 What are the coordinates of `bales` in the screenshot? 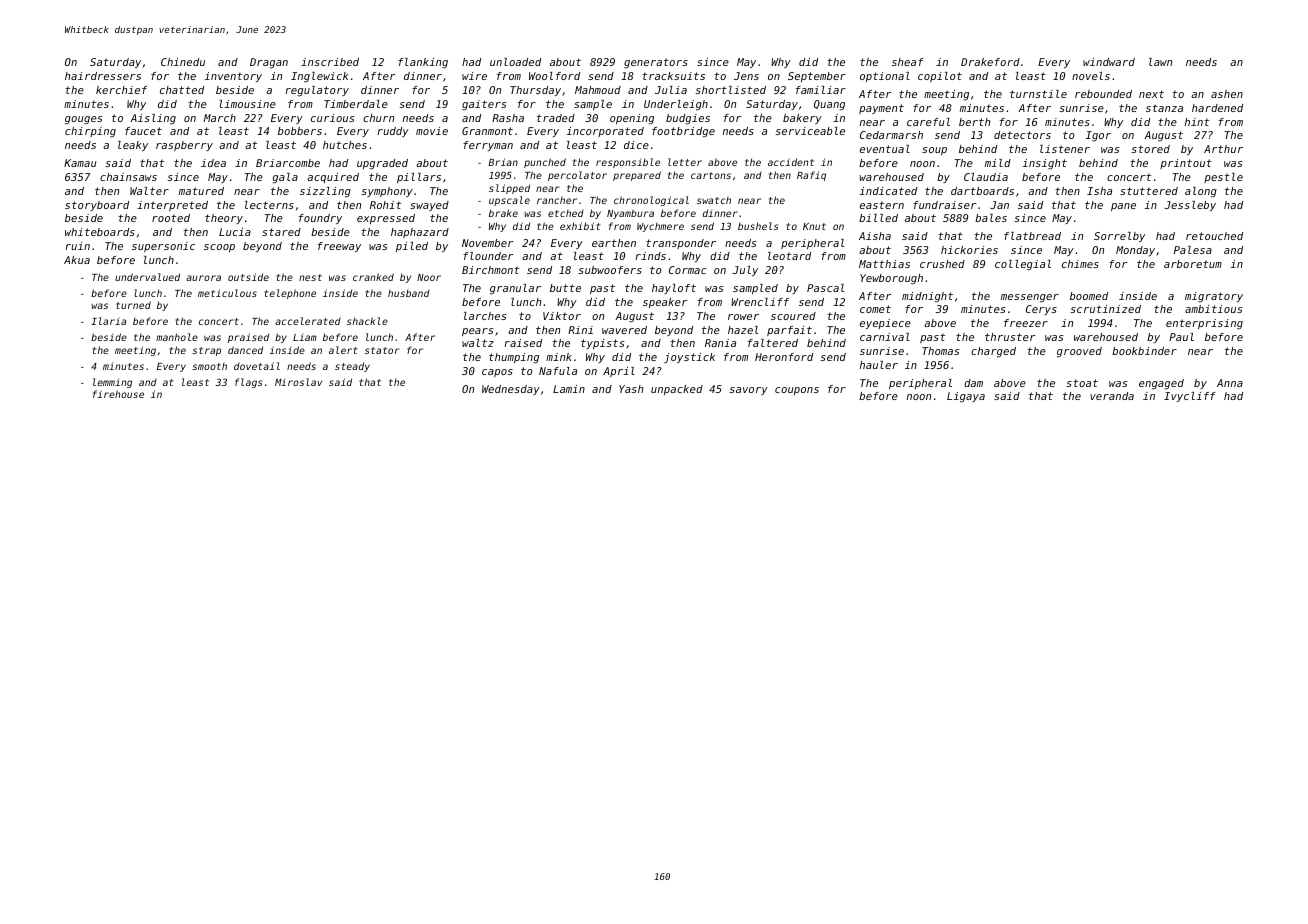 It's located at (991, 218).
